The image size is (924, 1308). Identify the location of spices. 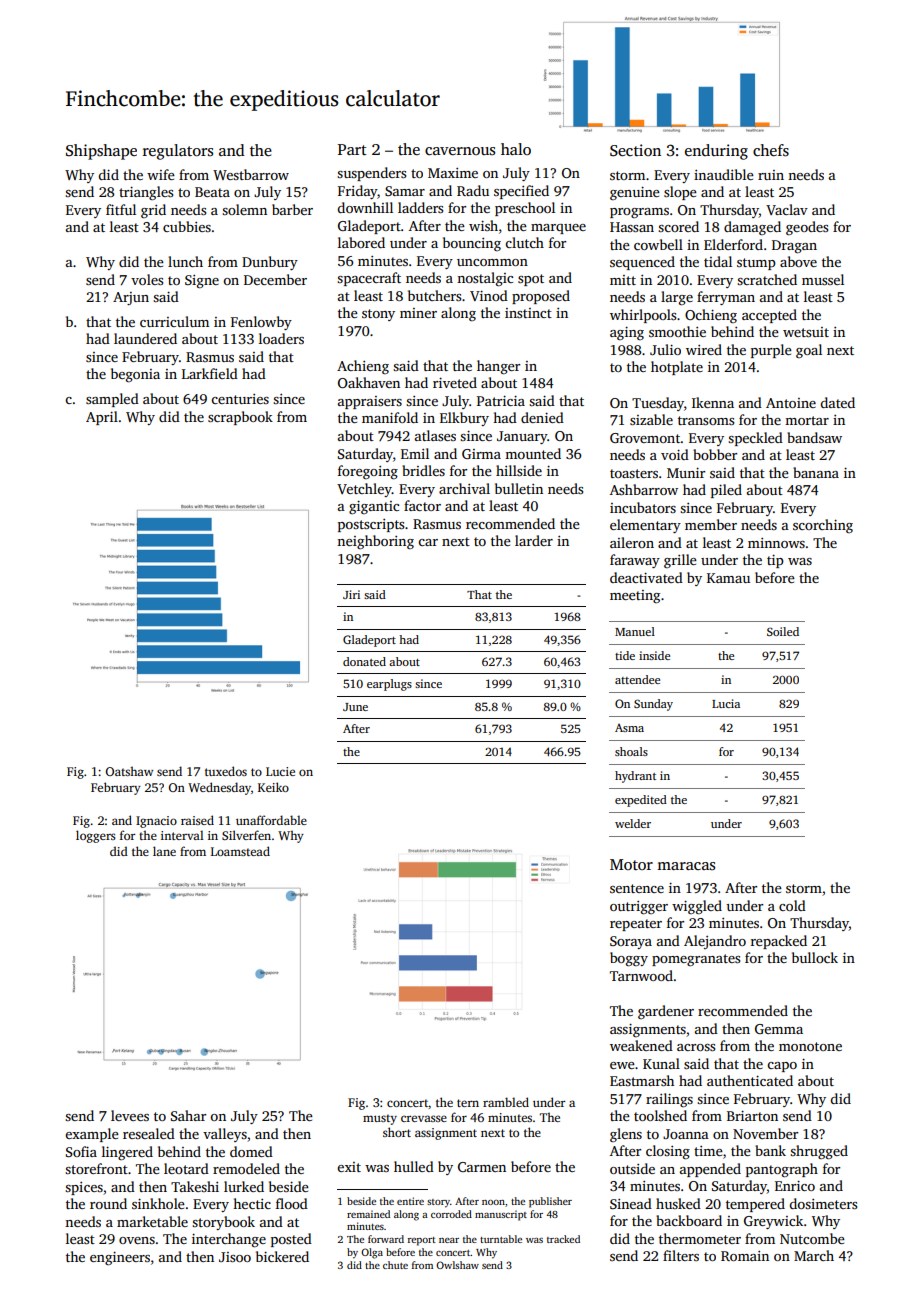
(84, 1188).
